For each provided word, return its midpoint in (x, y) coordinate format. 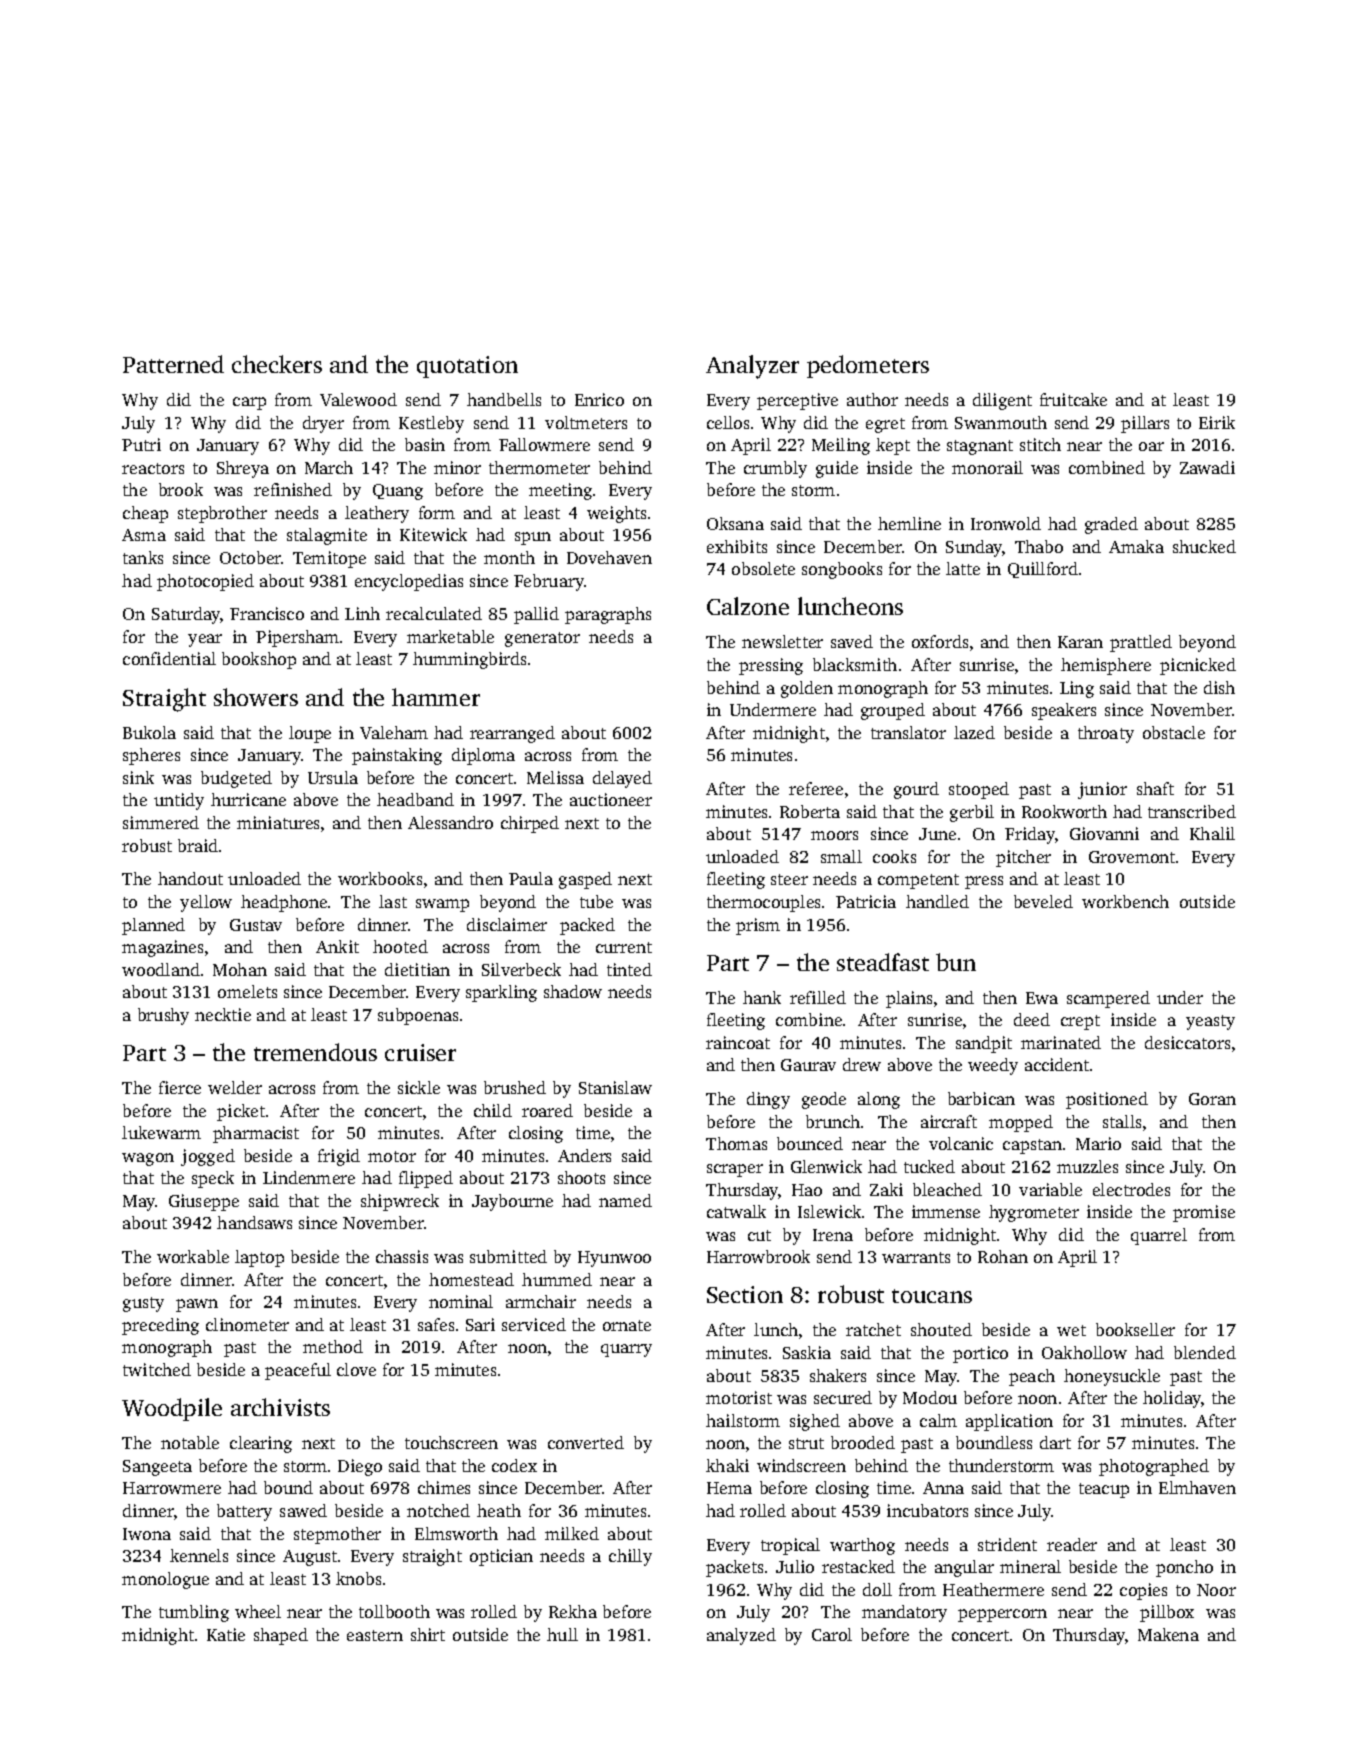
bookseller (1135, 1329)
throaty (1106, 734)
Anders (584, 1155)
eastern (375, 1635)
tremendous (315, 1052)
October (251, 557)
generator (542, 639)
